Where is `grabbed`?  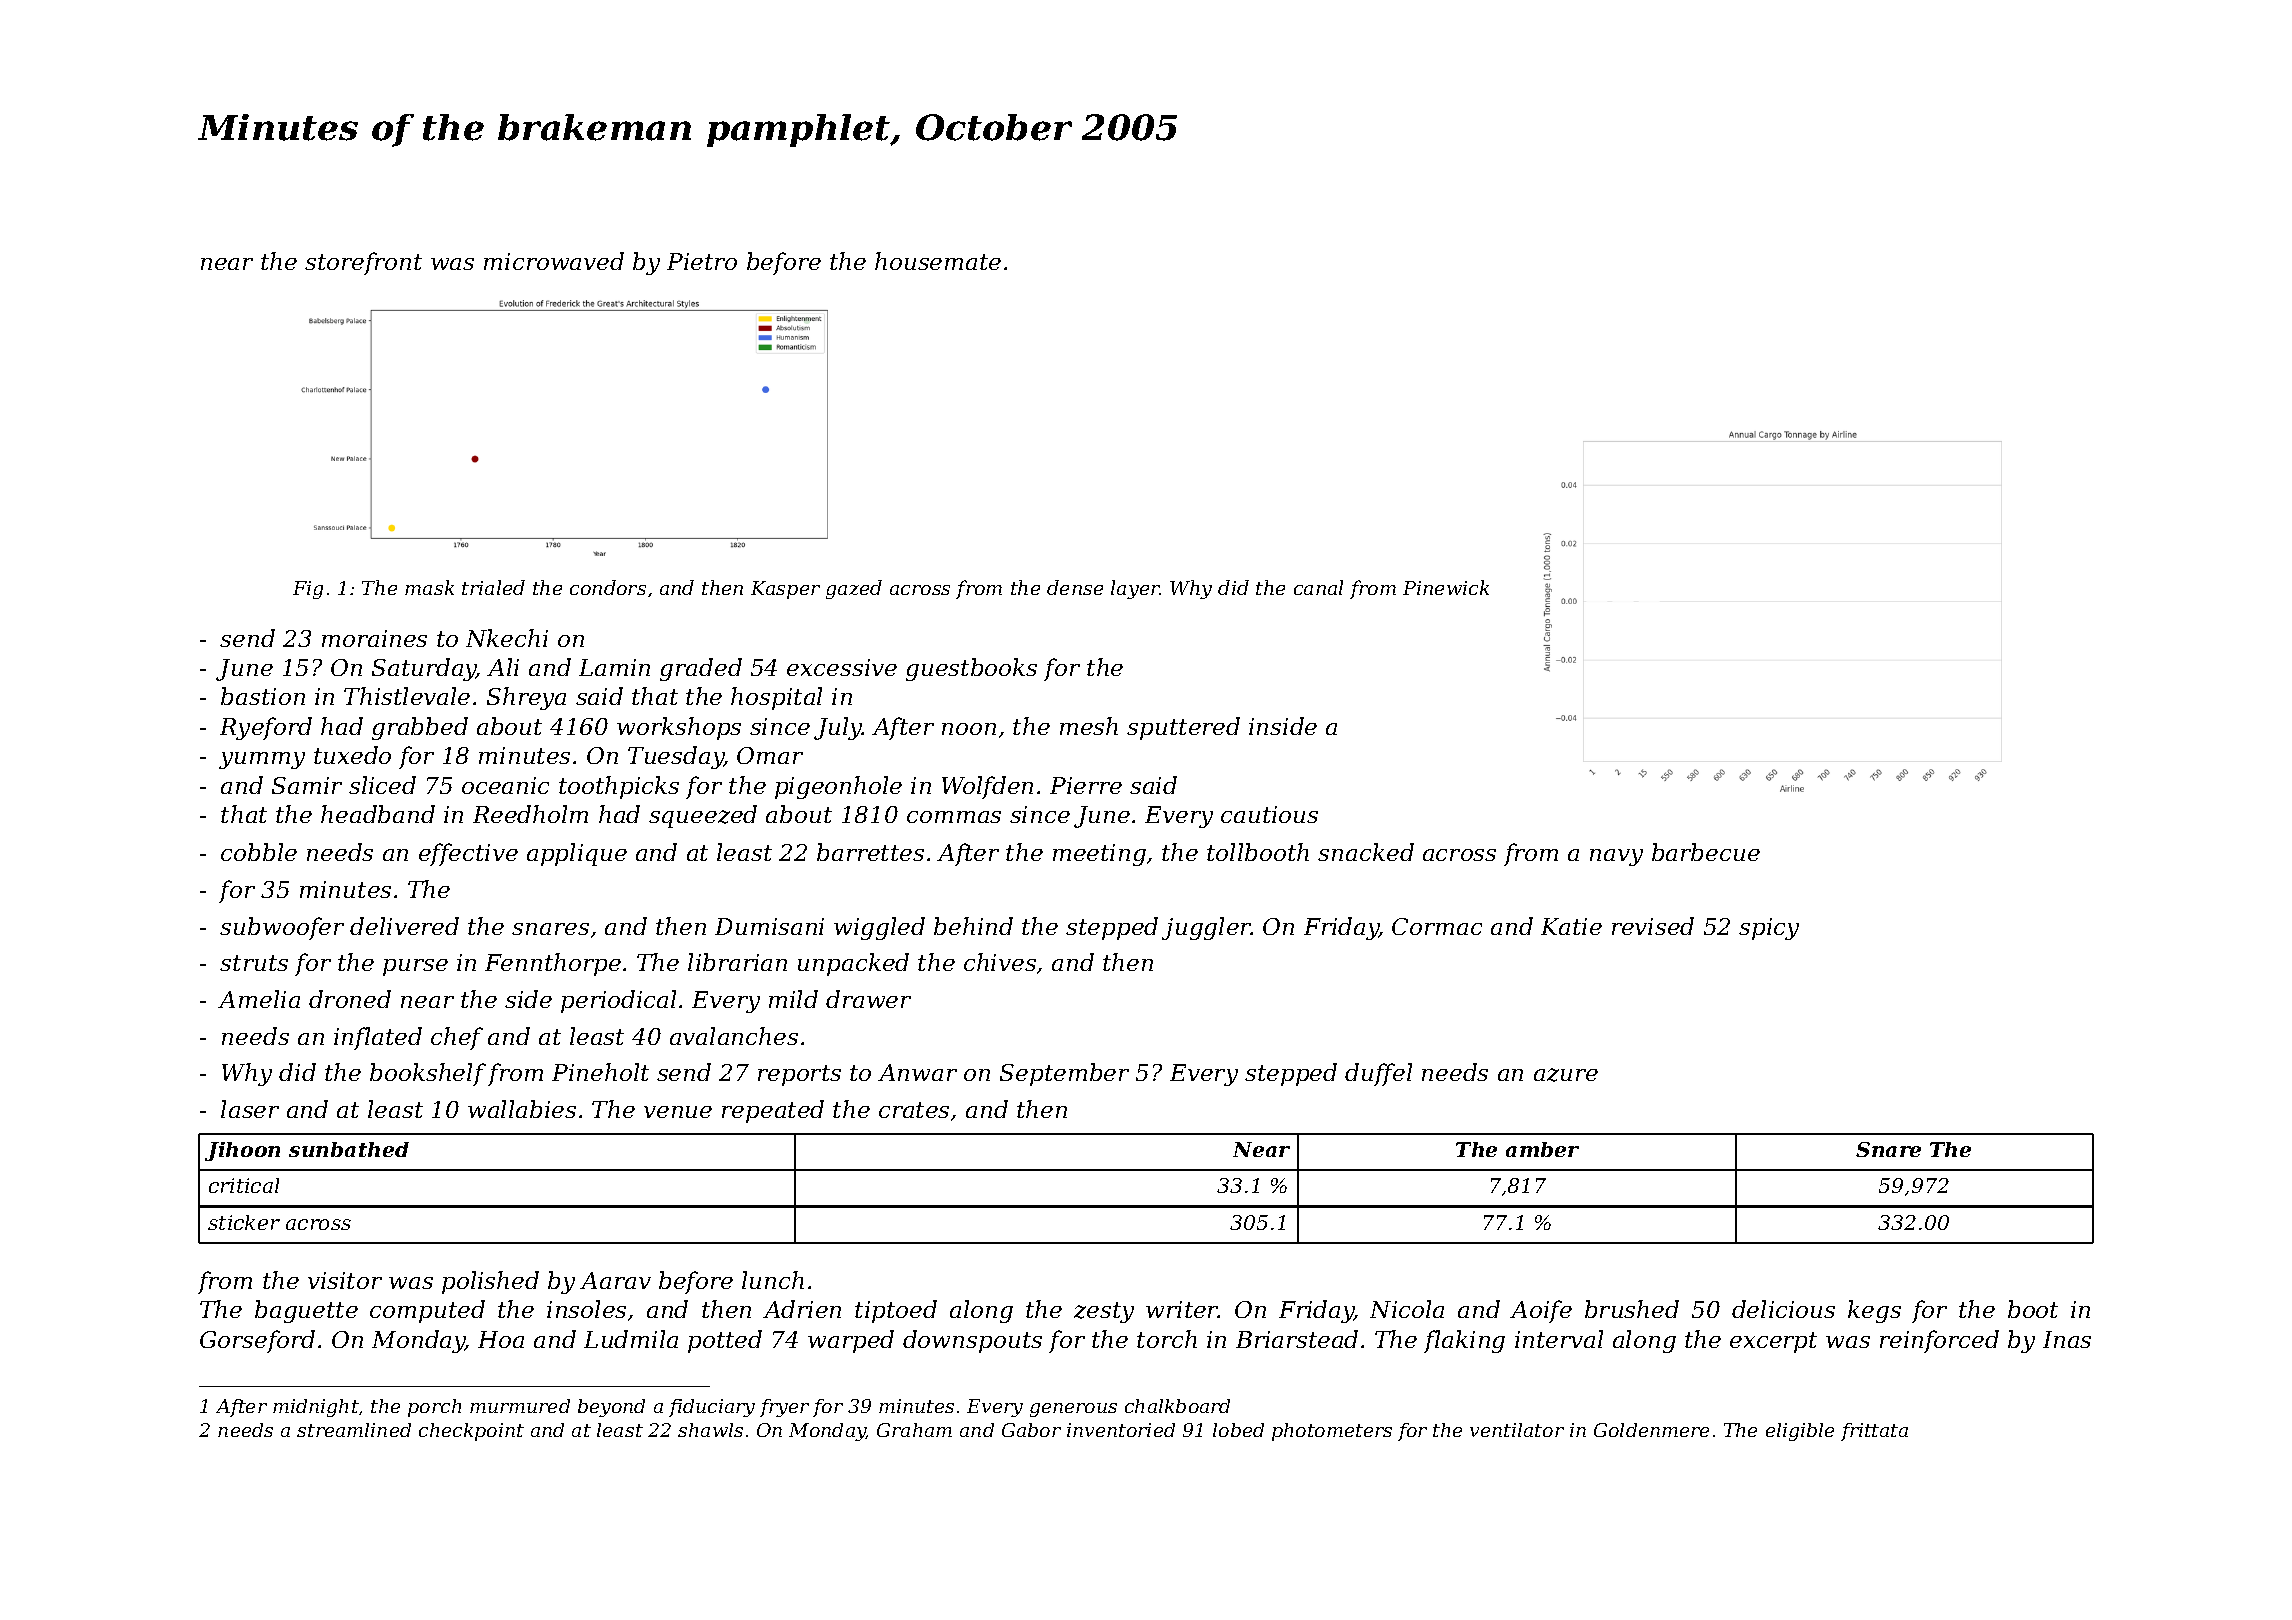
grabbed is located at coordinates (420, 728).
